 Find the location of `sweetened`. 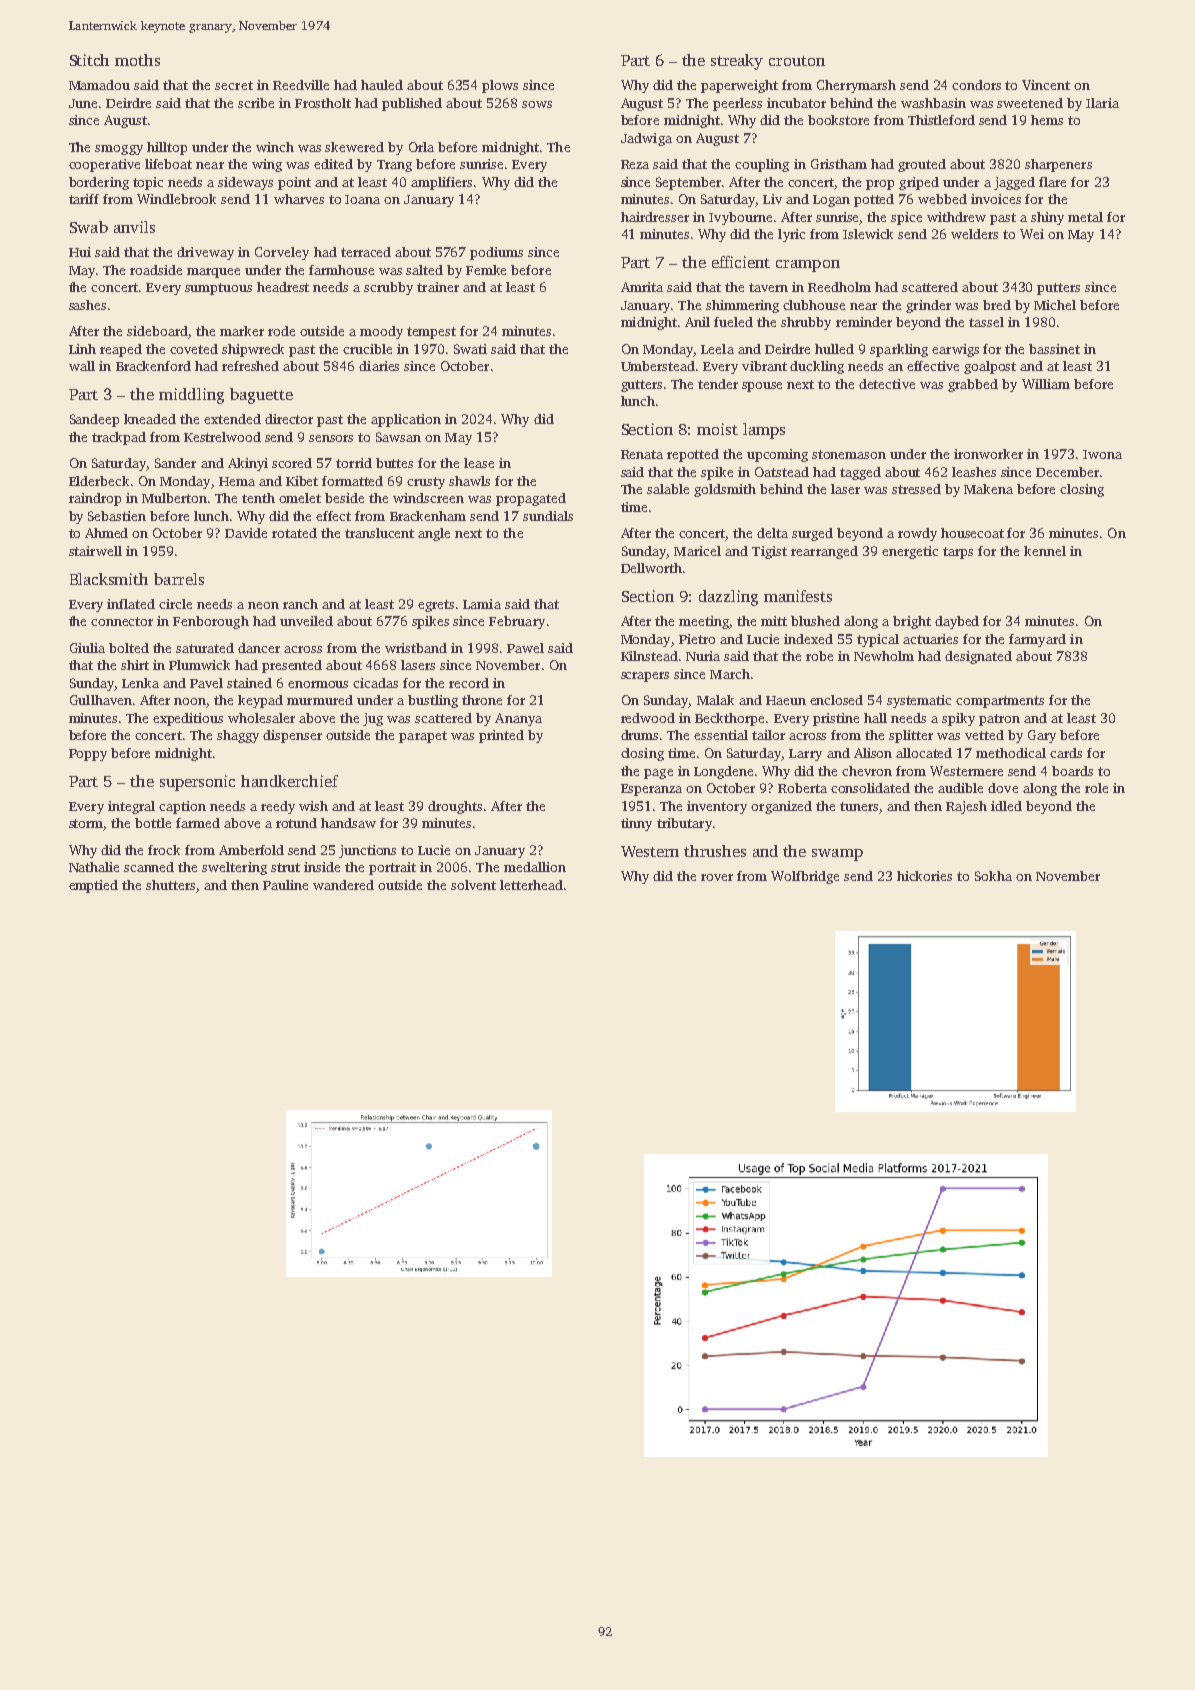

sweetened is located at coordinates (1030, 103).
